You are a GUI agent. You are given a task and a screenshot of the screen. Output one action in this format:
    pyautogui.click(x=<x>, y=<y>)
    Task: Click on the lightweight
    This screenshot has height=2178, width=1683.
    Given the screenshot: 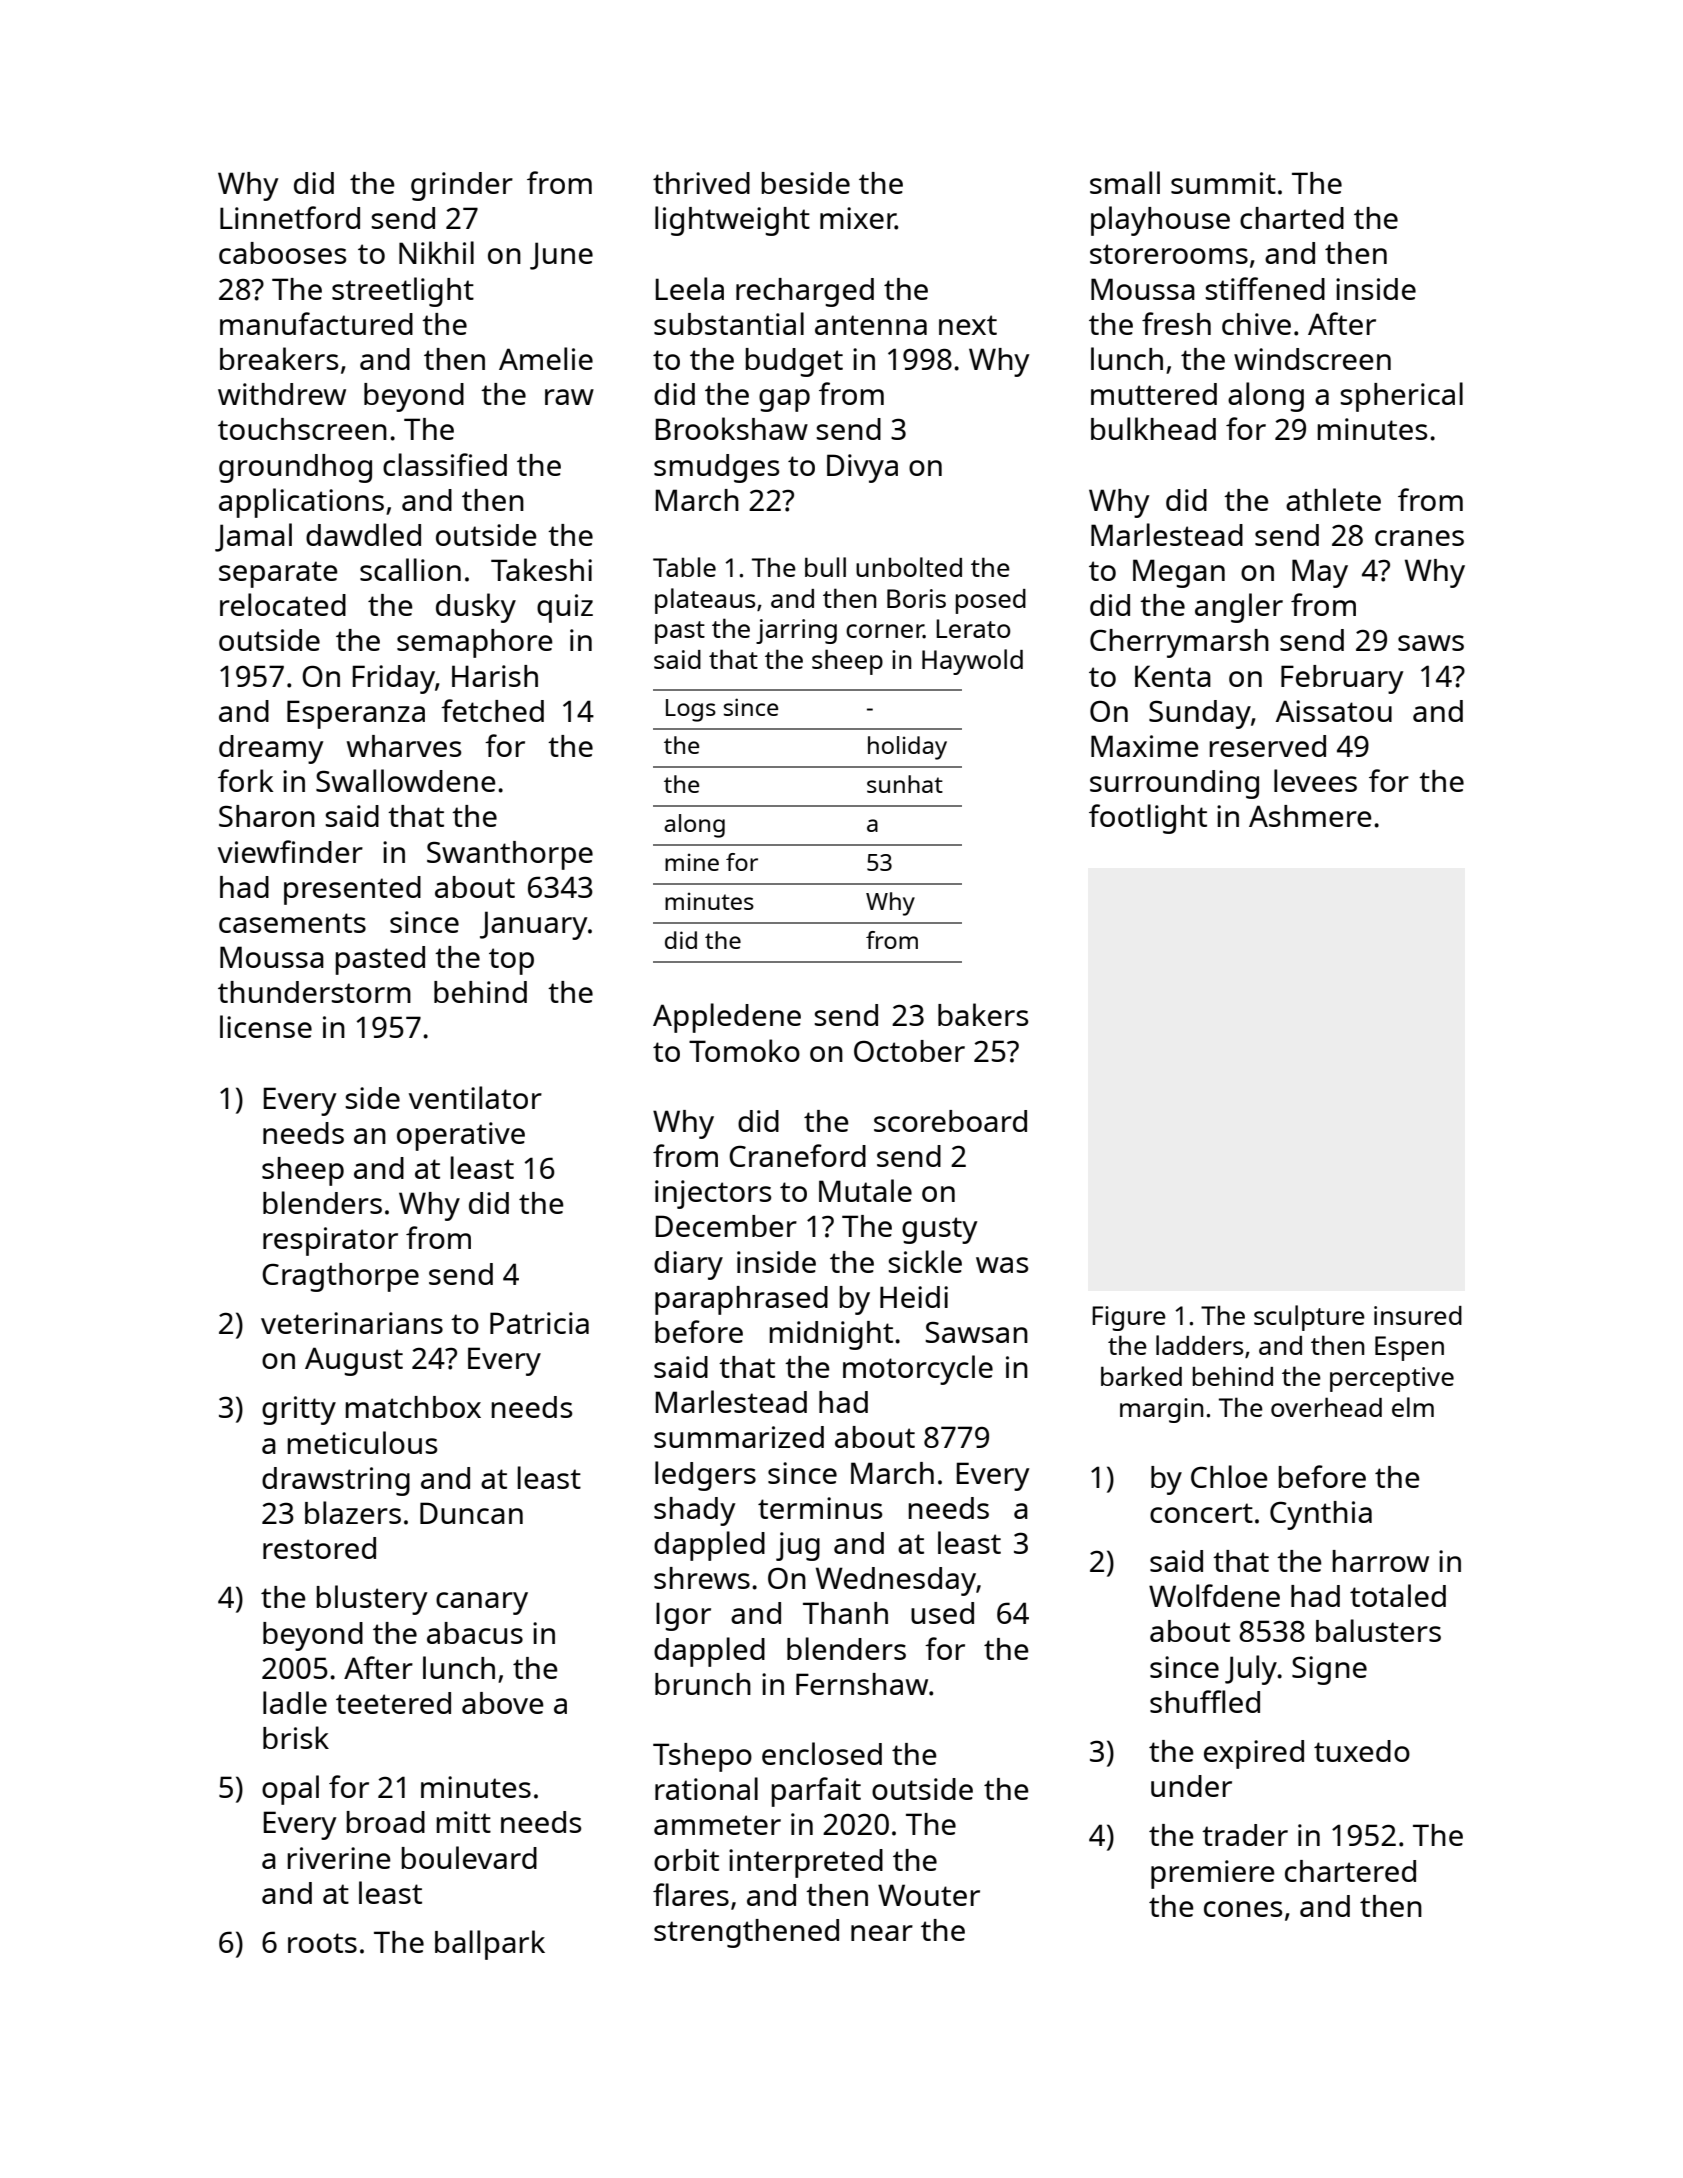 What is the action you would take?
    pyautogui.click(x=732, y=221)
